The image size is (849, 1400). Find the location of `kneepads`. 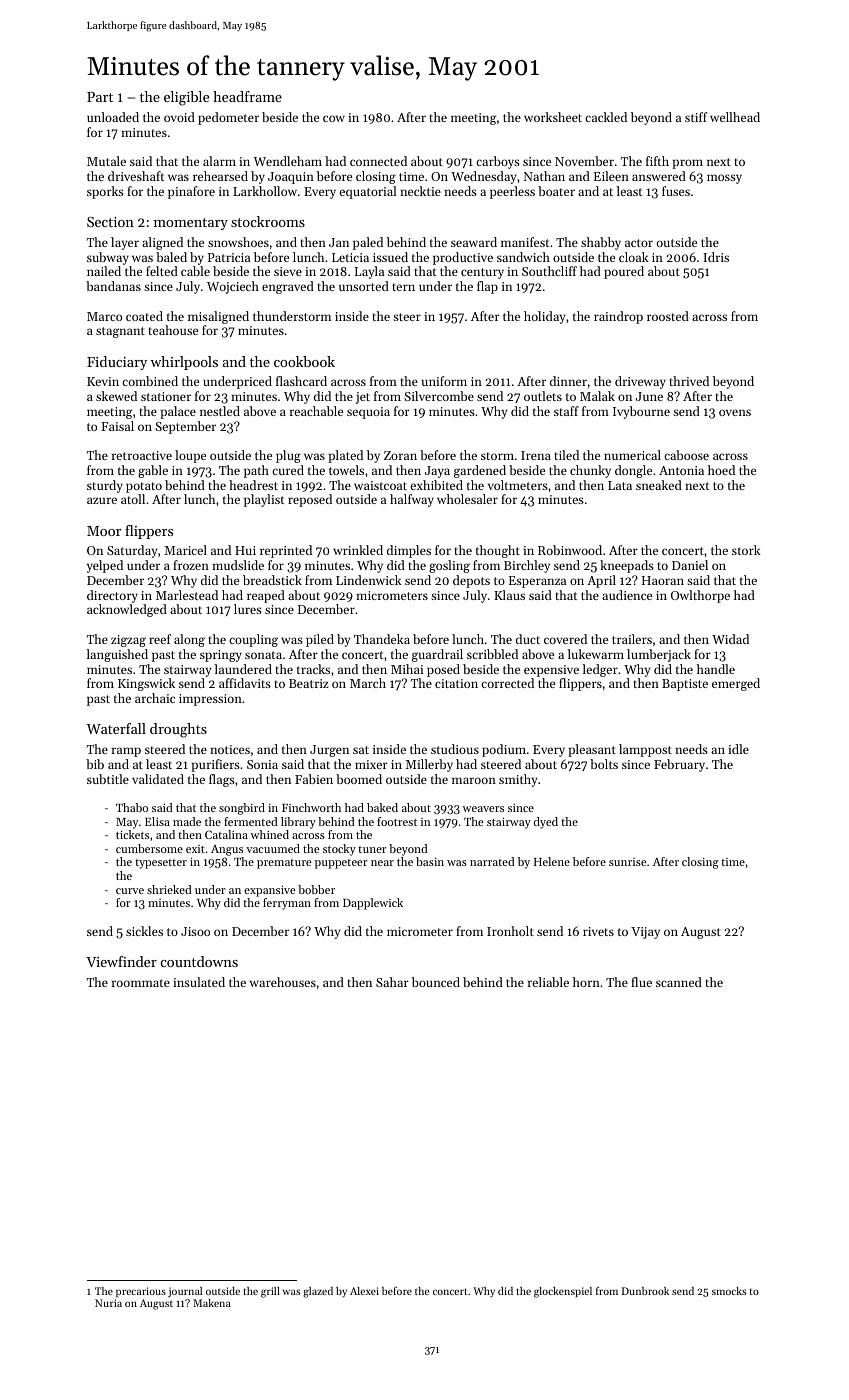

kneepads is located at coordinates (627, 566).
